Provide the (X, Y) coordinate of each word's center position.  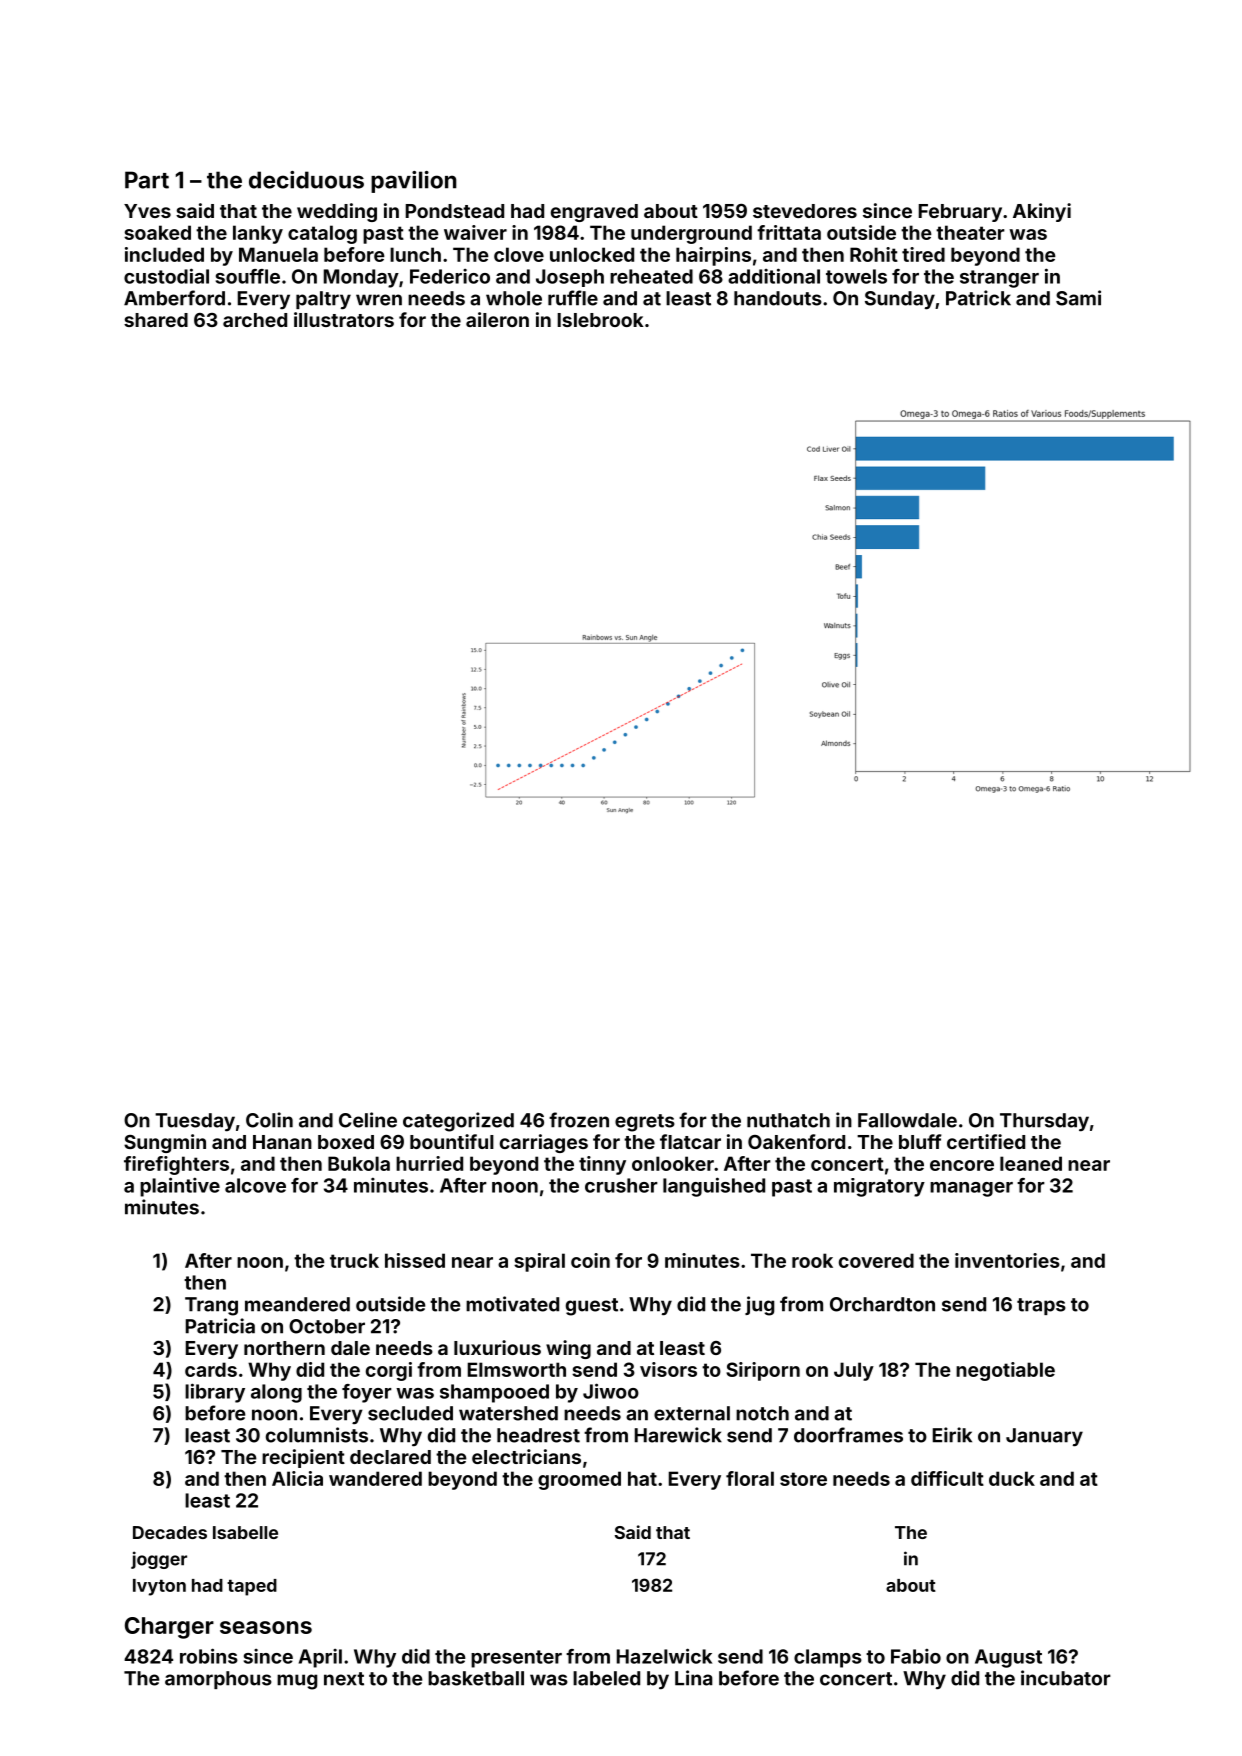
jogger (159, 1560)
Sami (1078, 298)
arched (255, 320)
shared (156, 320)
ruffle (573, 298)
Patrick (978, 298)
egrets (645, 1123)
